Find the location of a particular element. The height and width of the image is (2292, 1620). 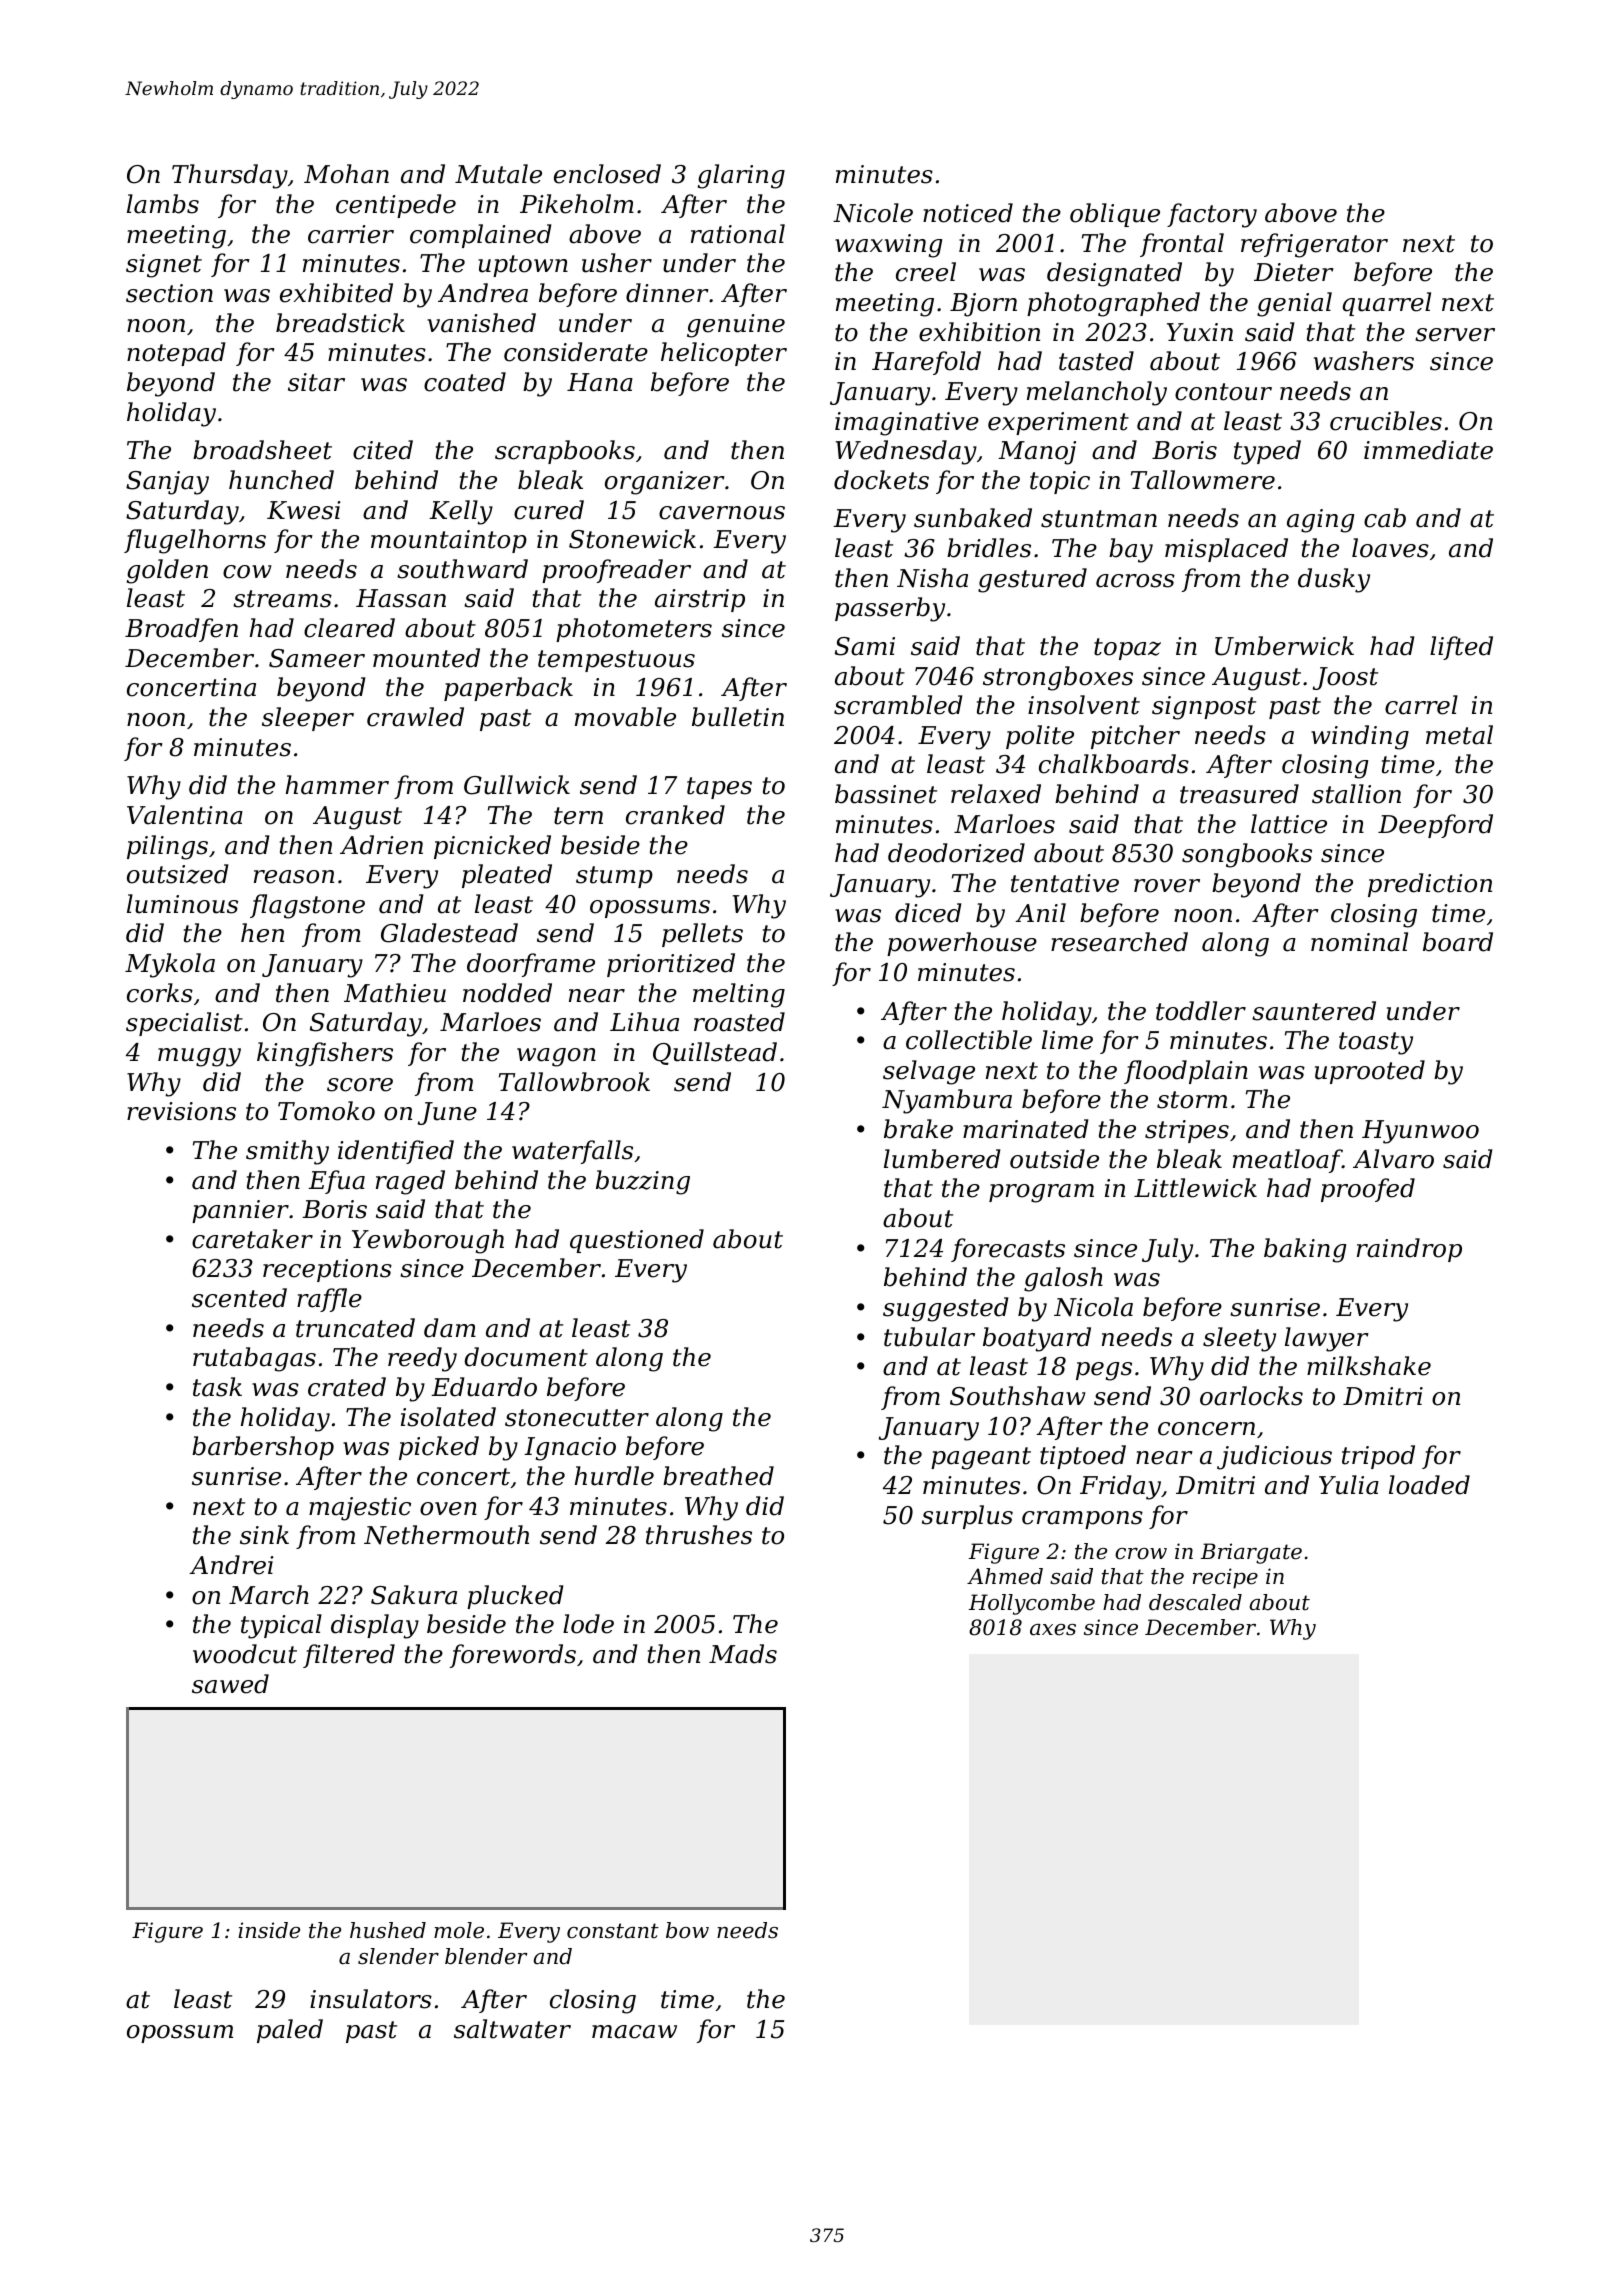

pageant is located at coordinates (981, 1458).
